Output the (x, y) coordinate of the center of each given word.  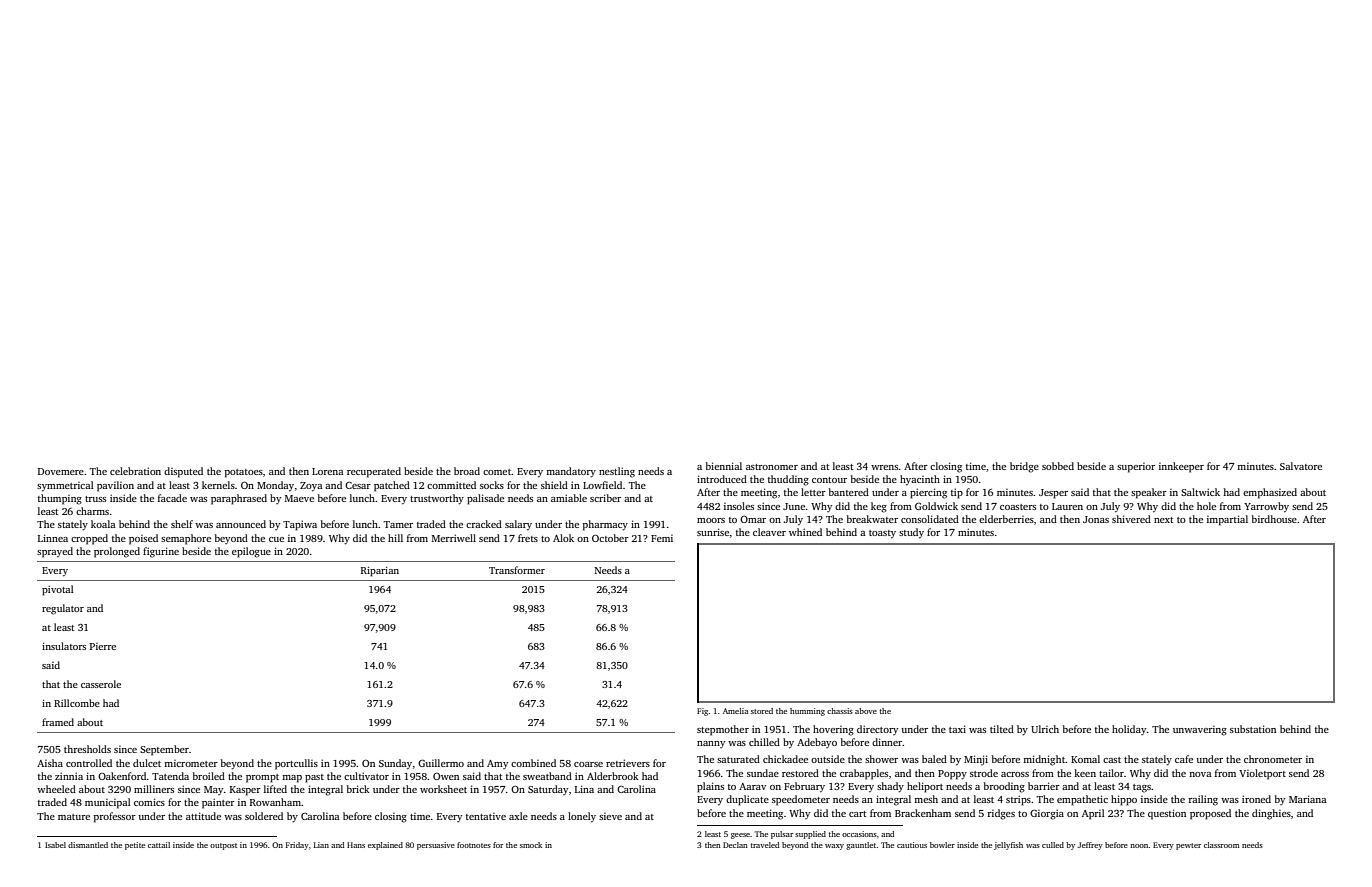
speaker (1149, 493)
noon (1139, 846)
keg (879, 507)
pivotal (57, 590)
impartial (1227, 520)
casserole (101, 684)
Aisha (50, 763)
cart (857, 814)
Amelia (735, 711)
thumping (60, 499)
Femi (662, 538)
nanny (711, 744)
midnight (1044, 760)
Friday (297, 846)
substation (1253, 729)
